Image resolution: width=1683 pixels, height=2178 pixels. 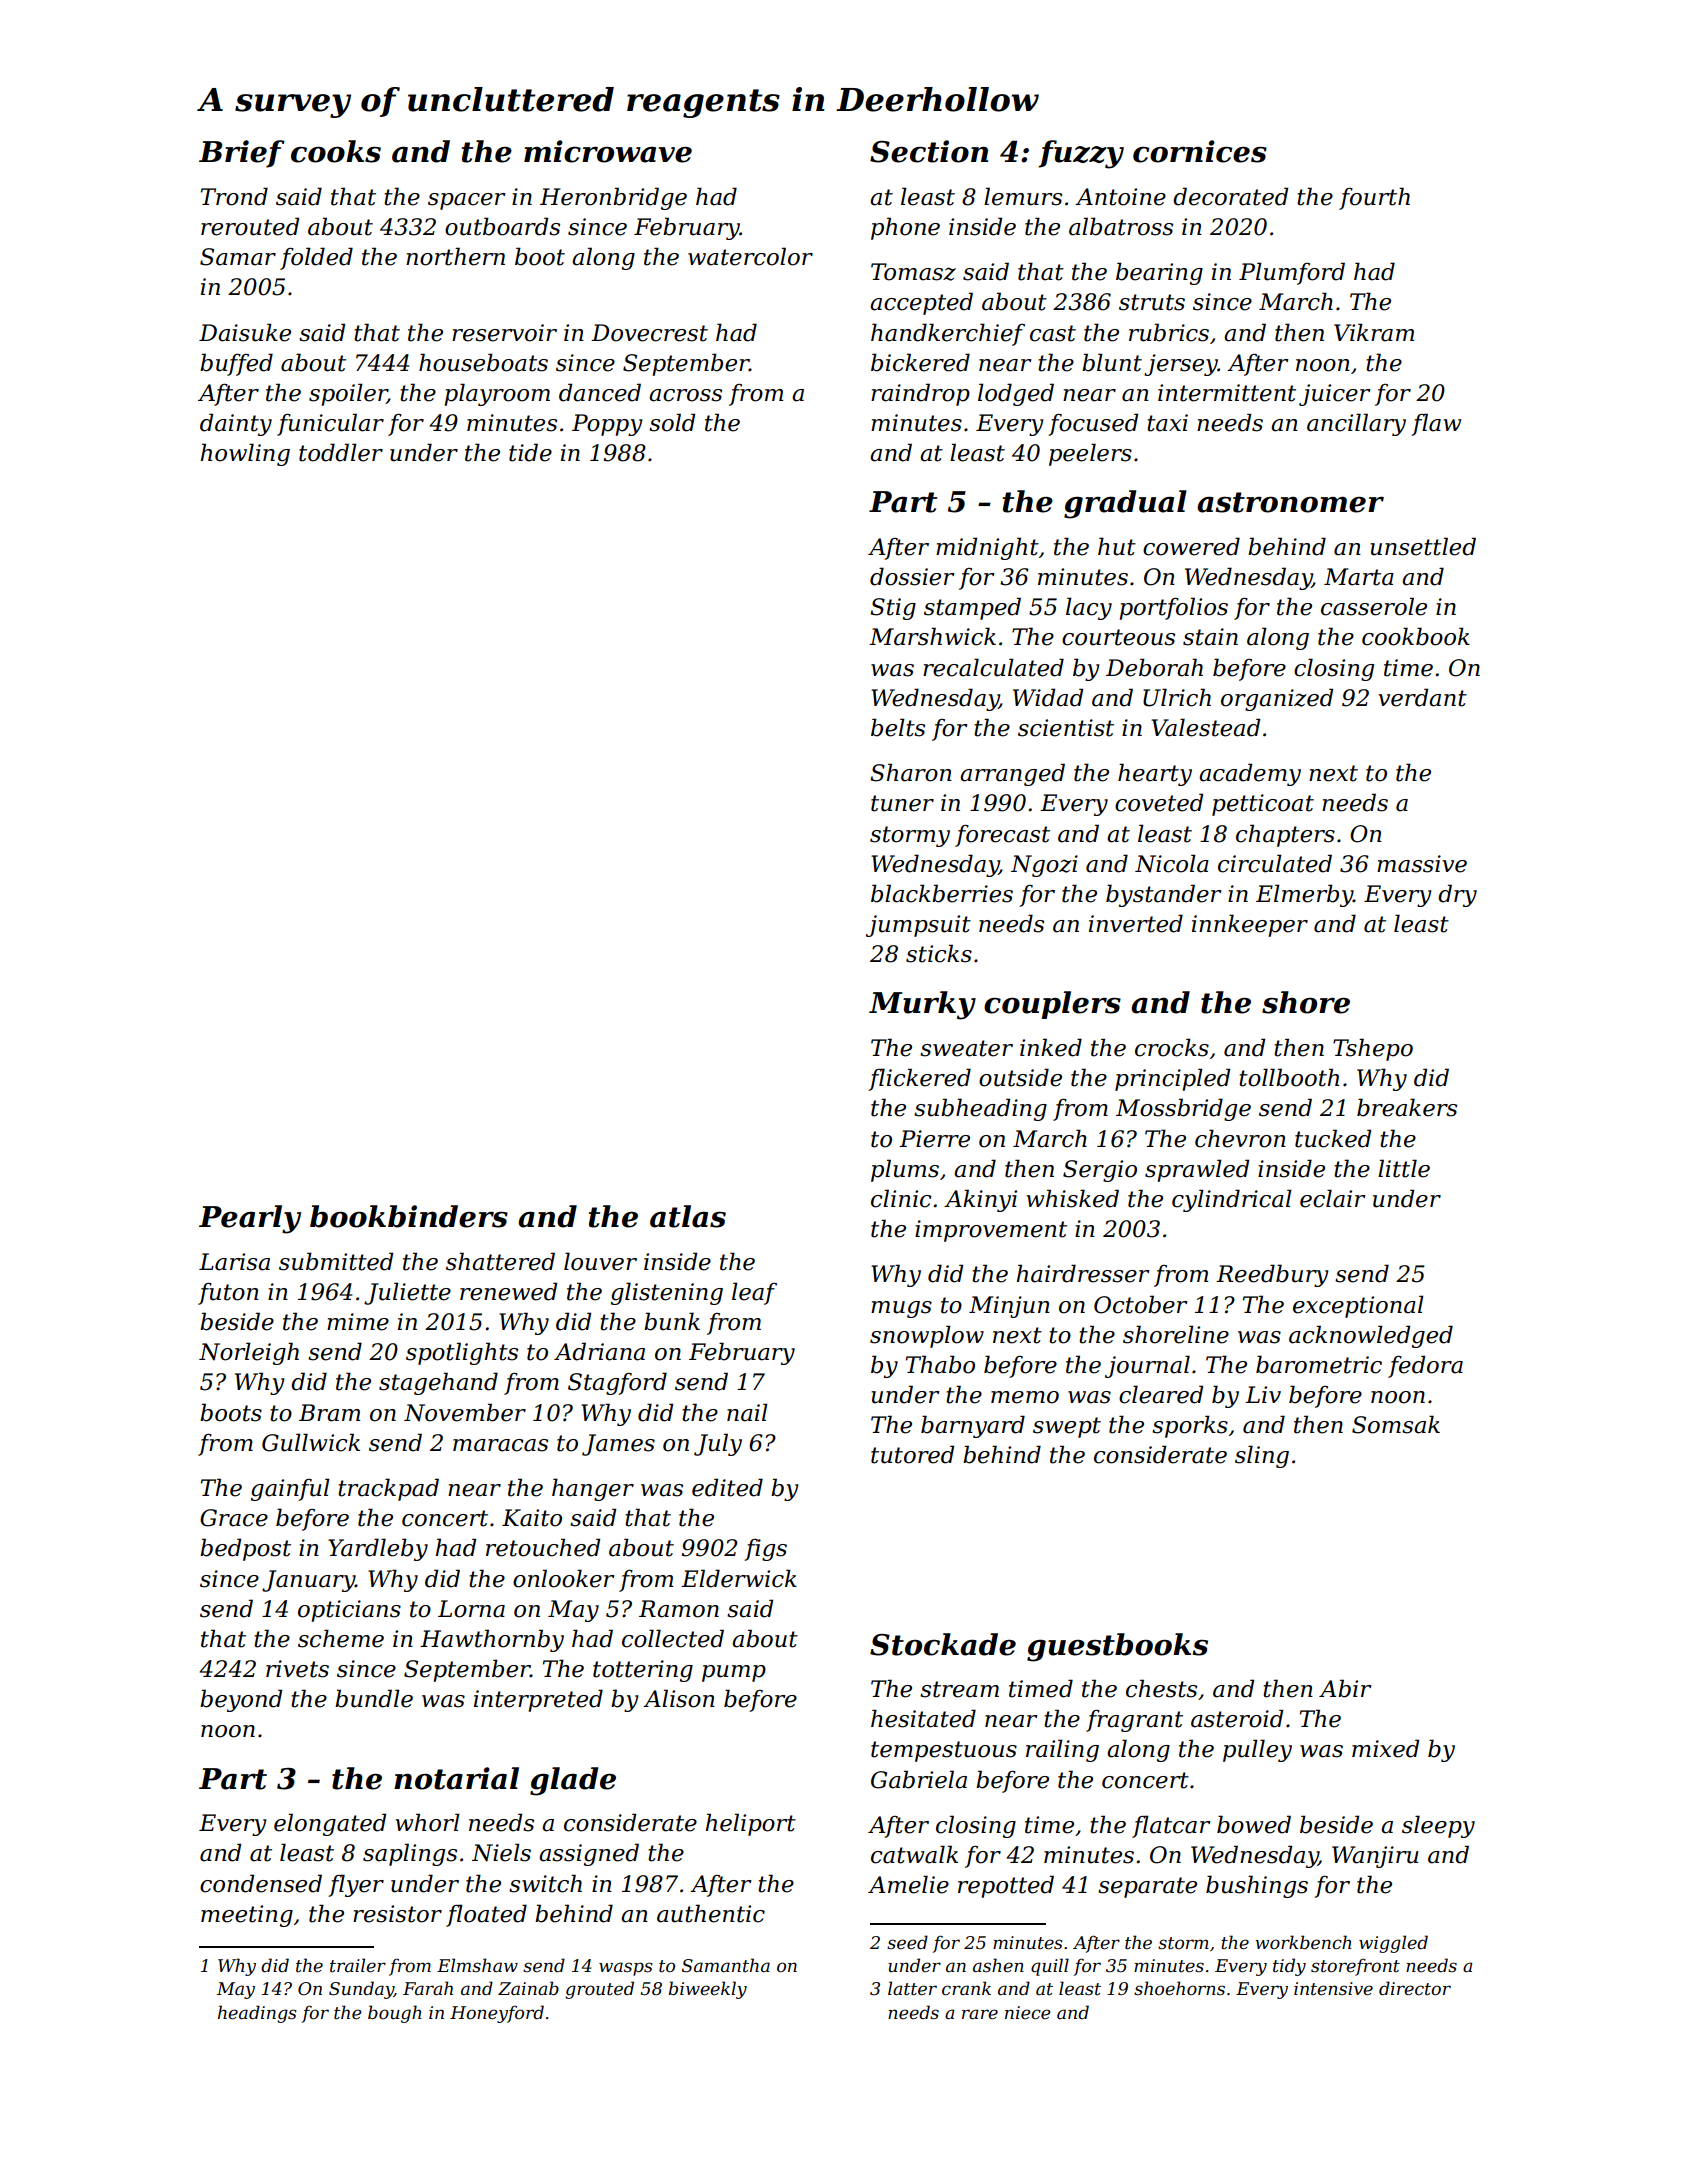 I want to click on Pearly, so click(x=250, y=1219).
